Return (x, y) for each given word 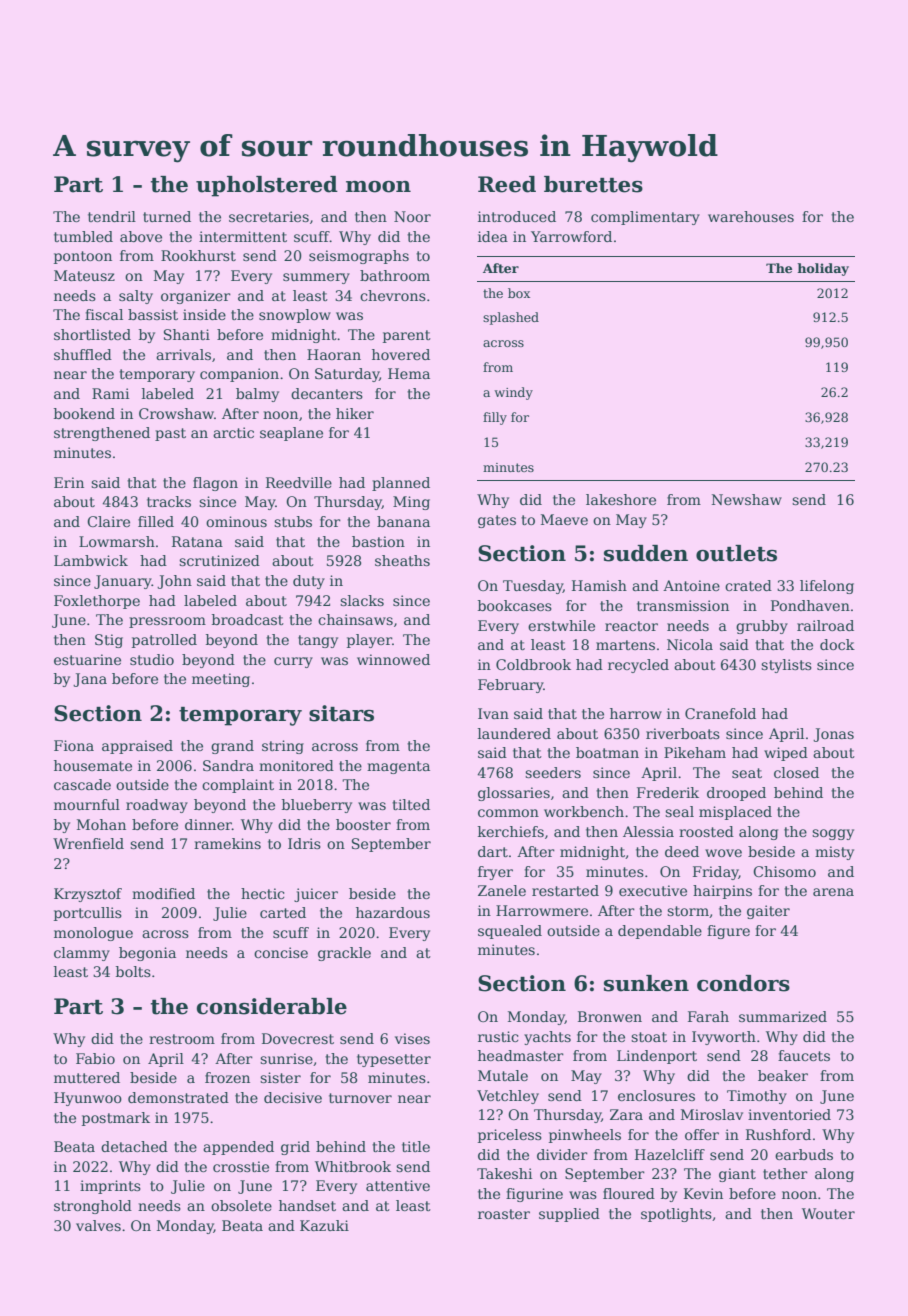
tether (785, 1173)
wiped (786, 754)
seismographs (359, 257)
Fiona (74, 745)
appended (238, 1148)
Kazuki (324, 1225)
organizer (196, 297)
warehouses (751, 216)
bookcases (515, 605)
